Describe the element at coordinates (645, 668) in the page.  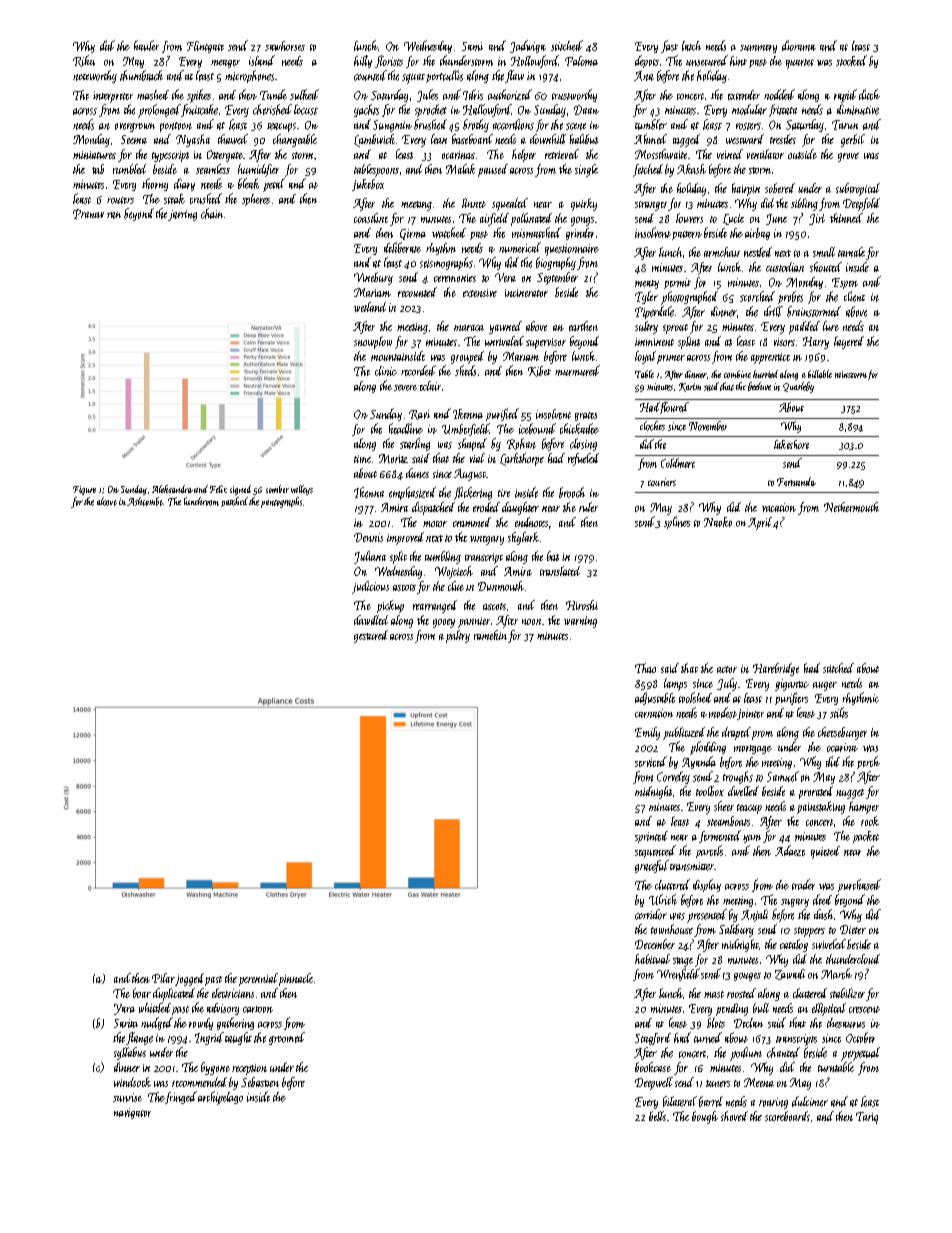
I see `Thao` at that location.
